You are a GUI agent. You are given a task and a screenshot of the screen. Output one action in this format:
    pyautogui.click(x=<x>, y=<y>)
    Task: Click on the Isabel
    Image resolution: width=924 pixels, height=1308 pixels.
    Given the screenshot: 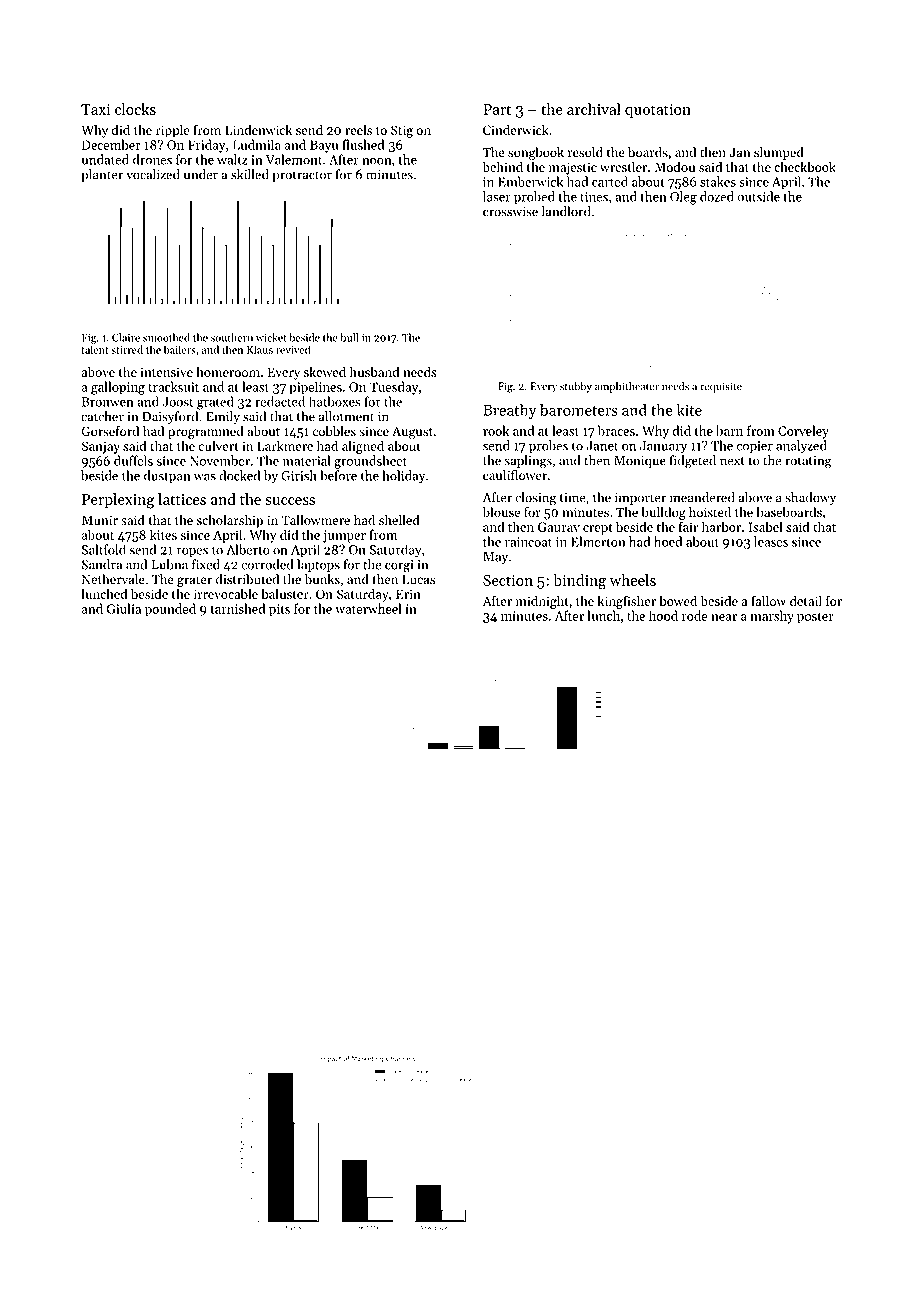 What is the action you would take?
    pyautogui.click(x=765, y=526)
